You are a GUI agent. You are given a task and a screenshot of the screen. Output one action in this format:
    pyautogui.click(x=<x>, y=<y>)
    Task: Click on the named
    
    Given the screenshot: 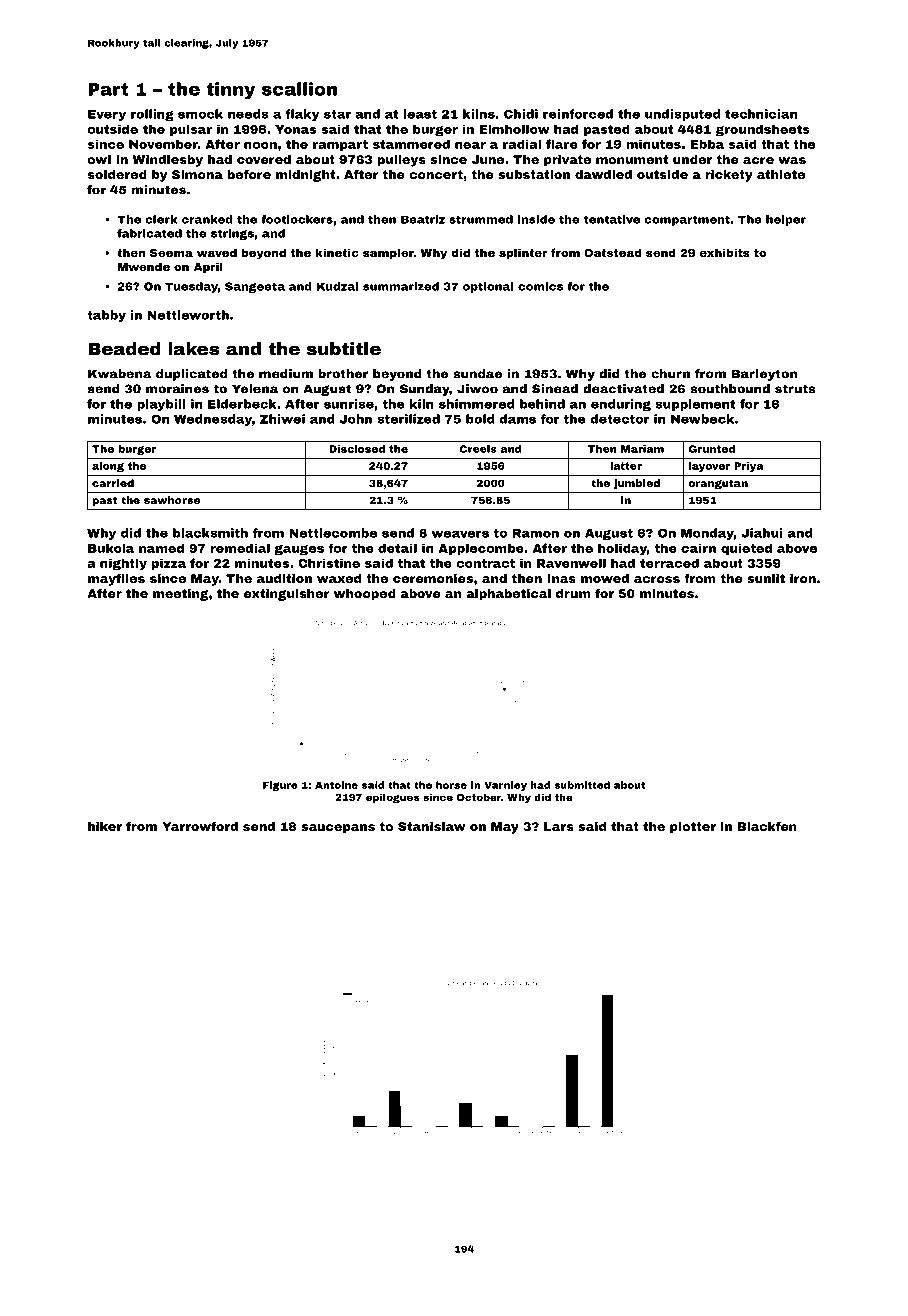 What is the action you would take?
    pyautogui.click(x=161, y=548)
